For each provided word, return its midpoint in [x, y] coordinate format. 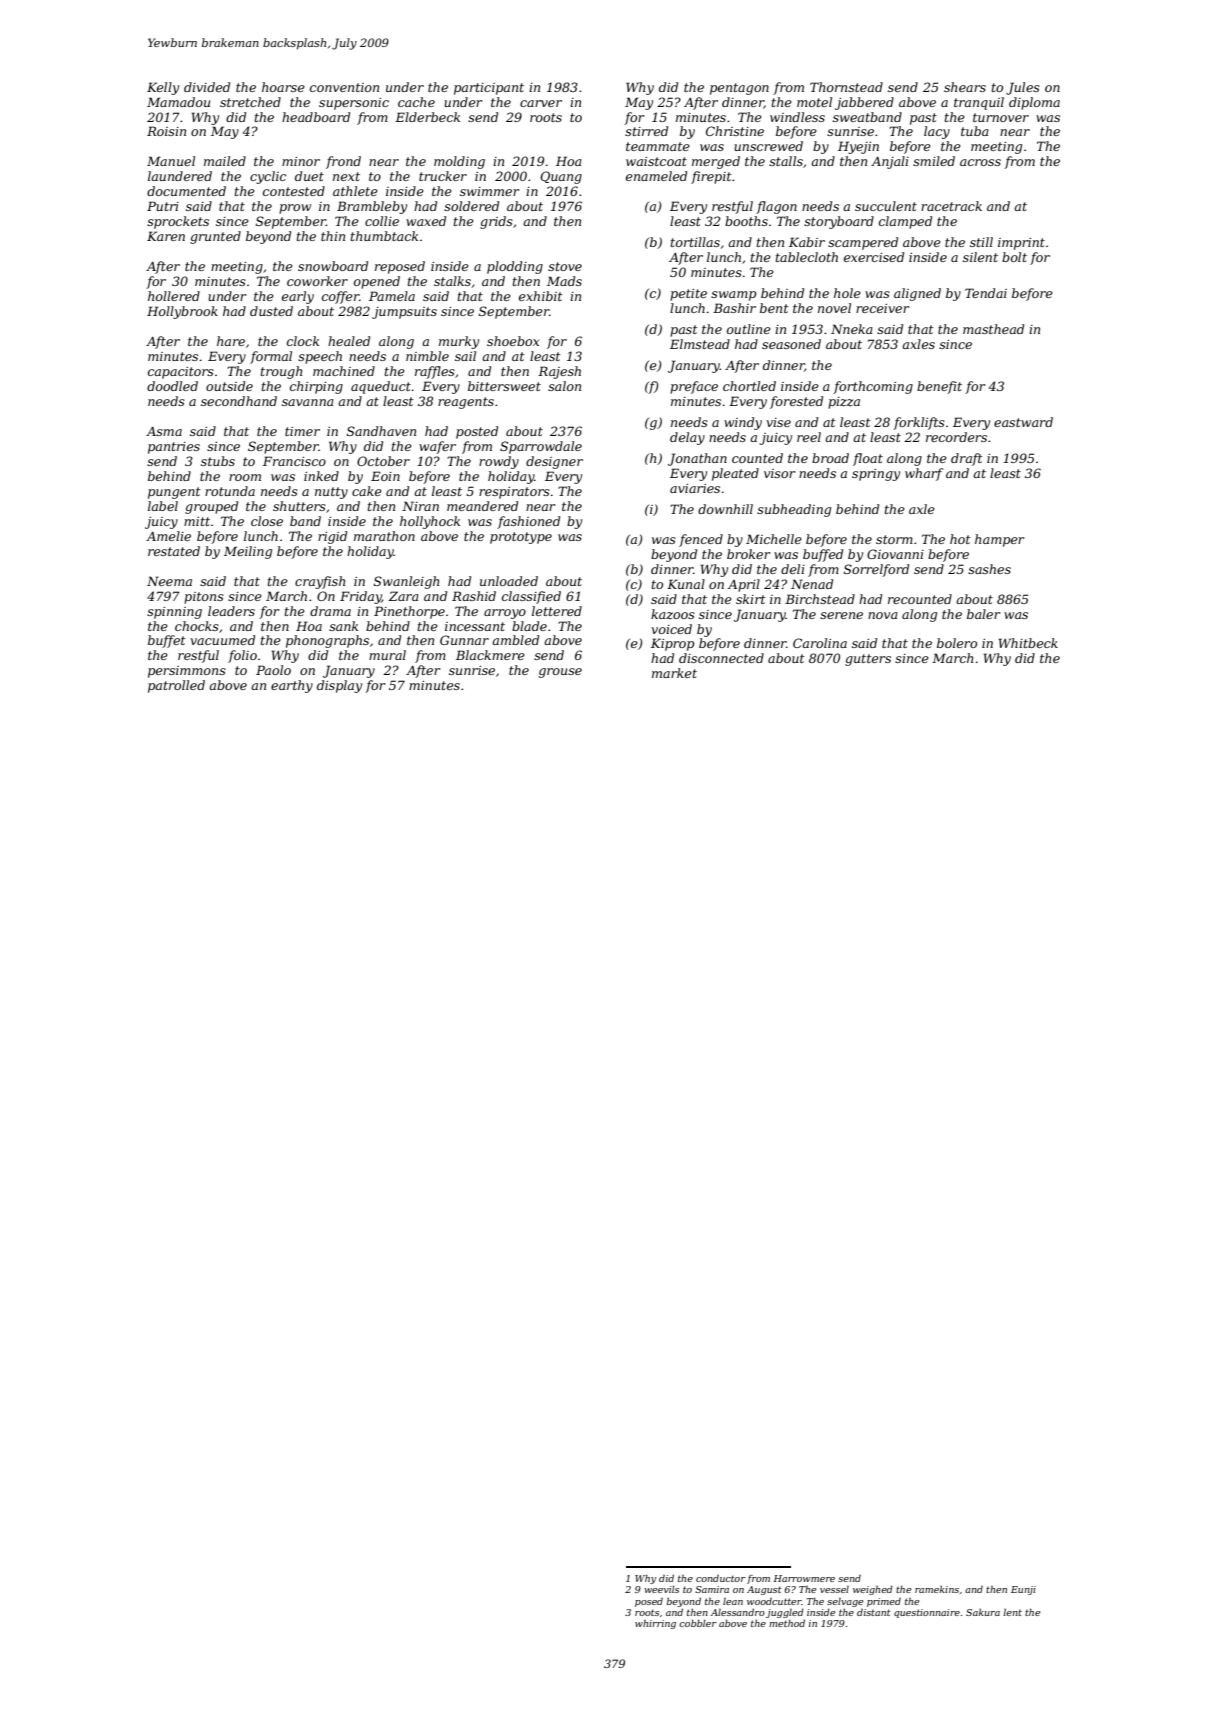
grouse [560, 673]
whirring [655, 1624]
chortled [749, 386]
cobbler [698, 1623]
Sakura [983, 1612]
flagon [776, 207]
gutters [868, 660]
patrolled [176, 686]
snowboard [333, 266]
